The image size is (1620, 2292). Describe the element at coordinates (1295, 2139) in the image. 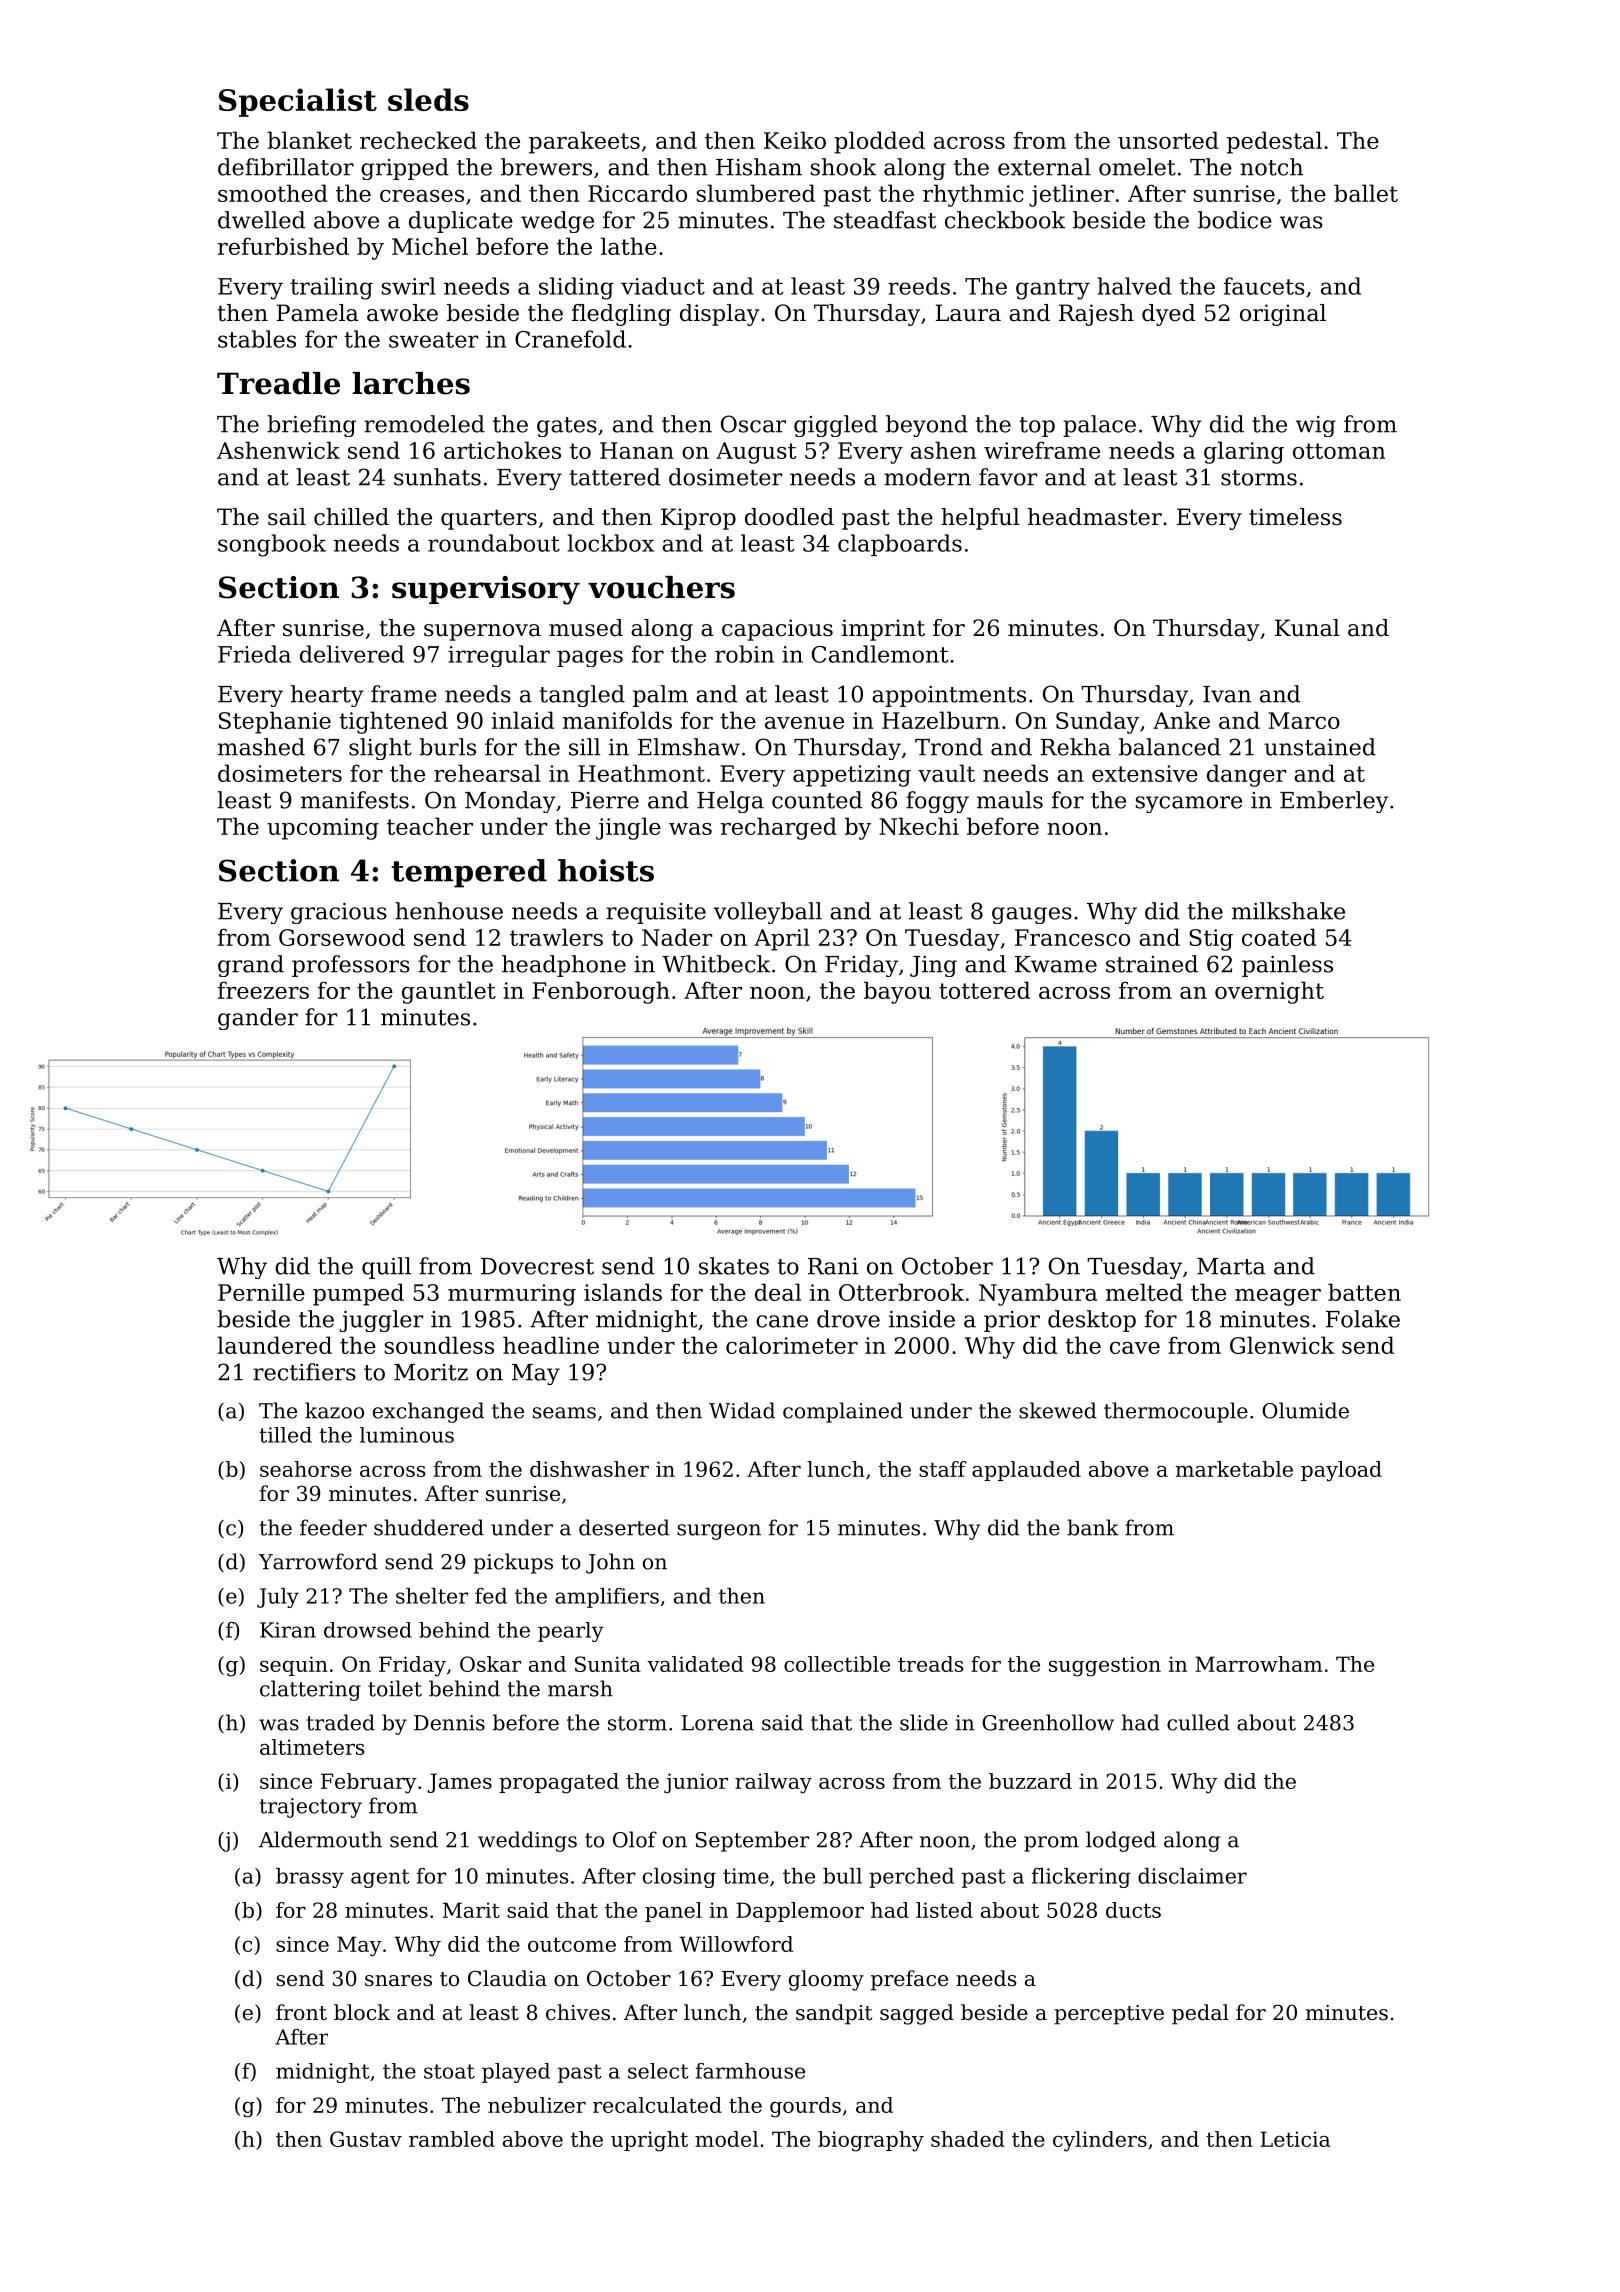

I see `Leticia` at that location.
